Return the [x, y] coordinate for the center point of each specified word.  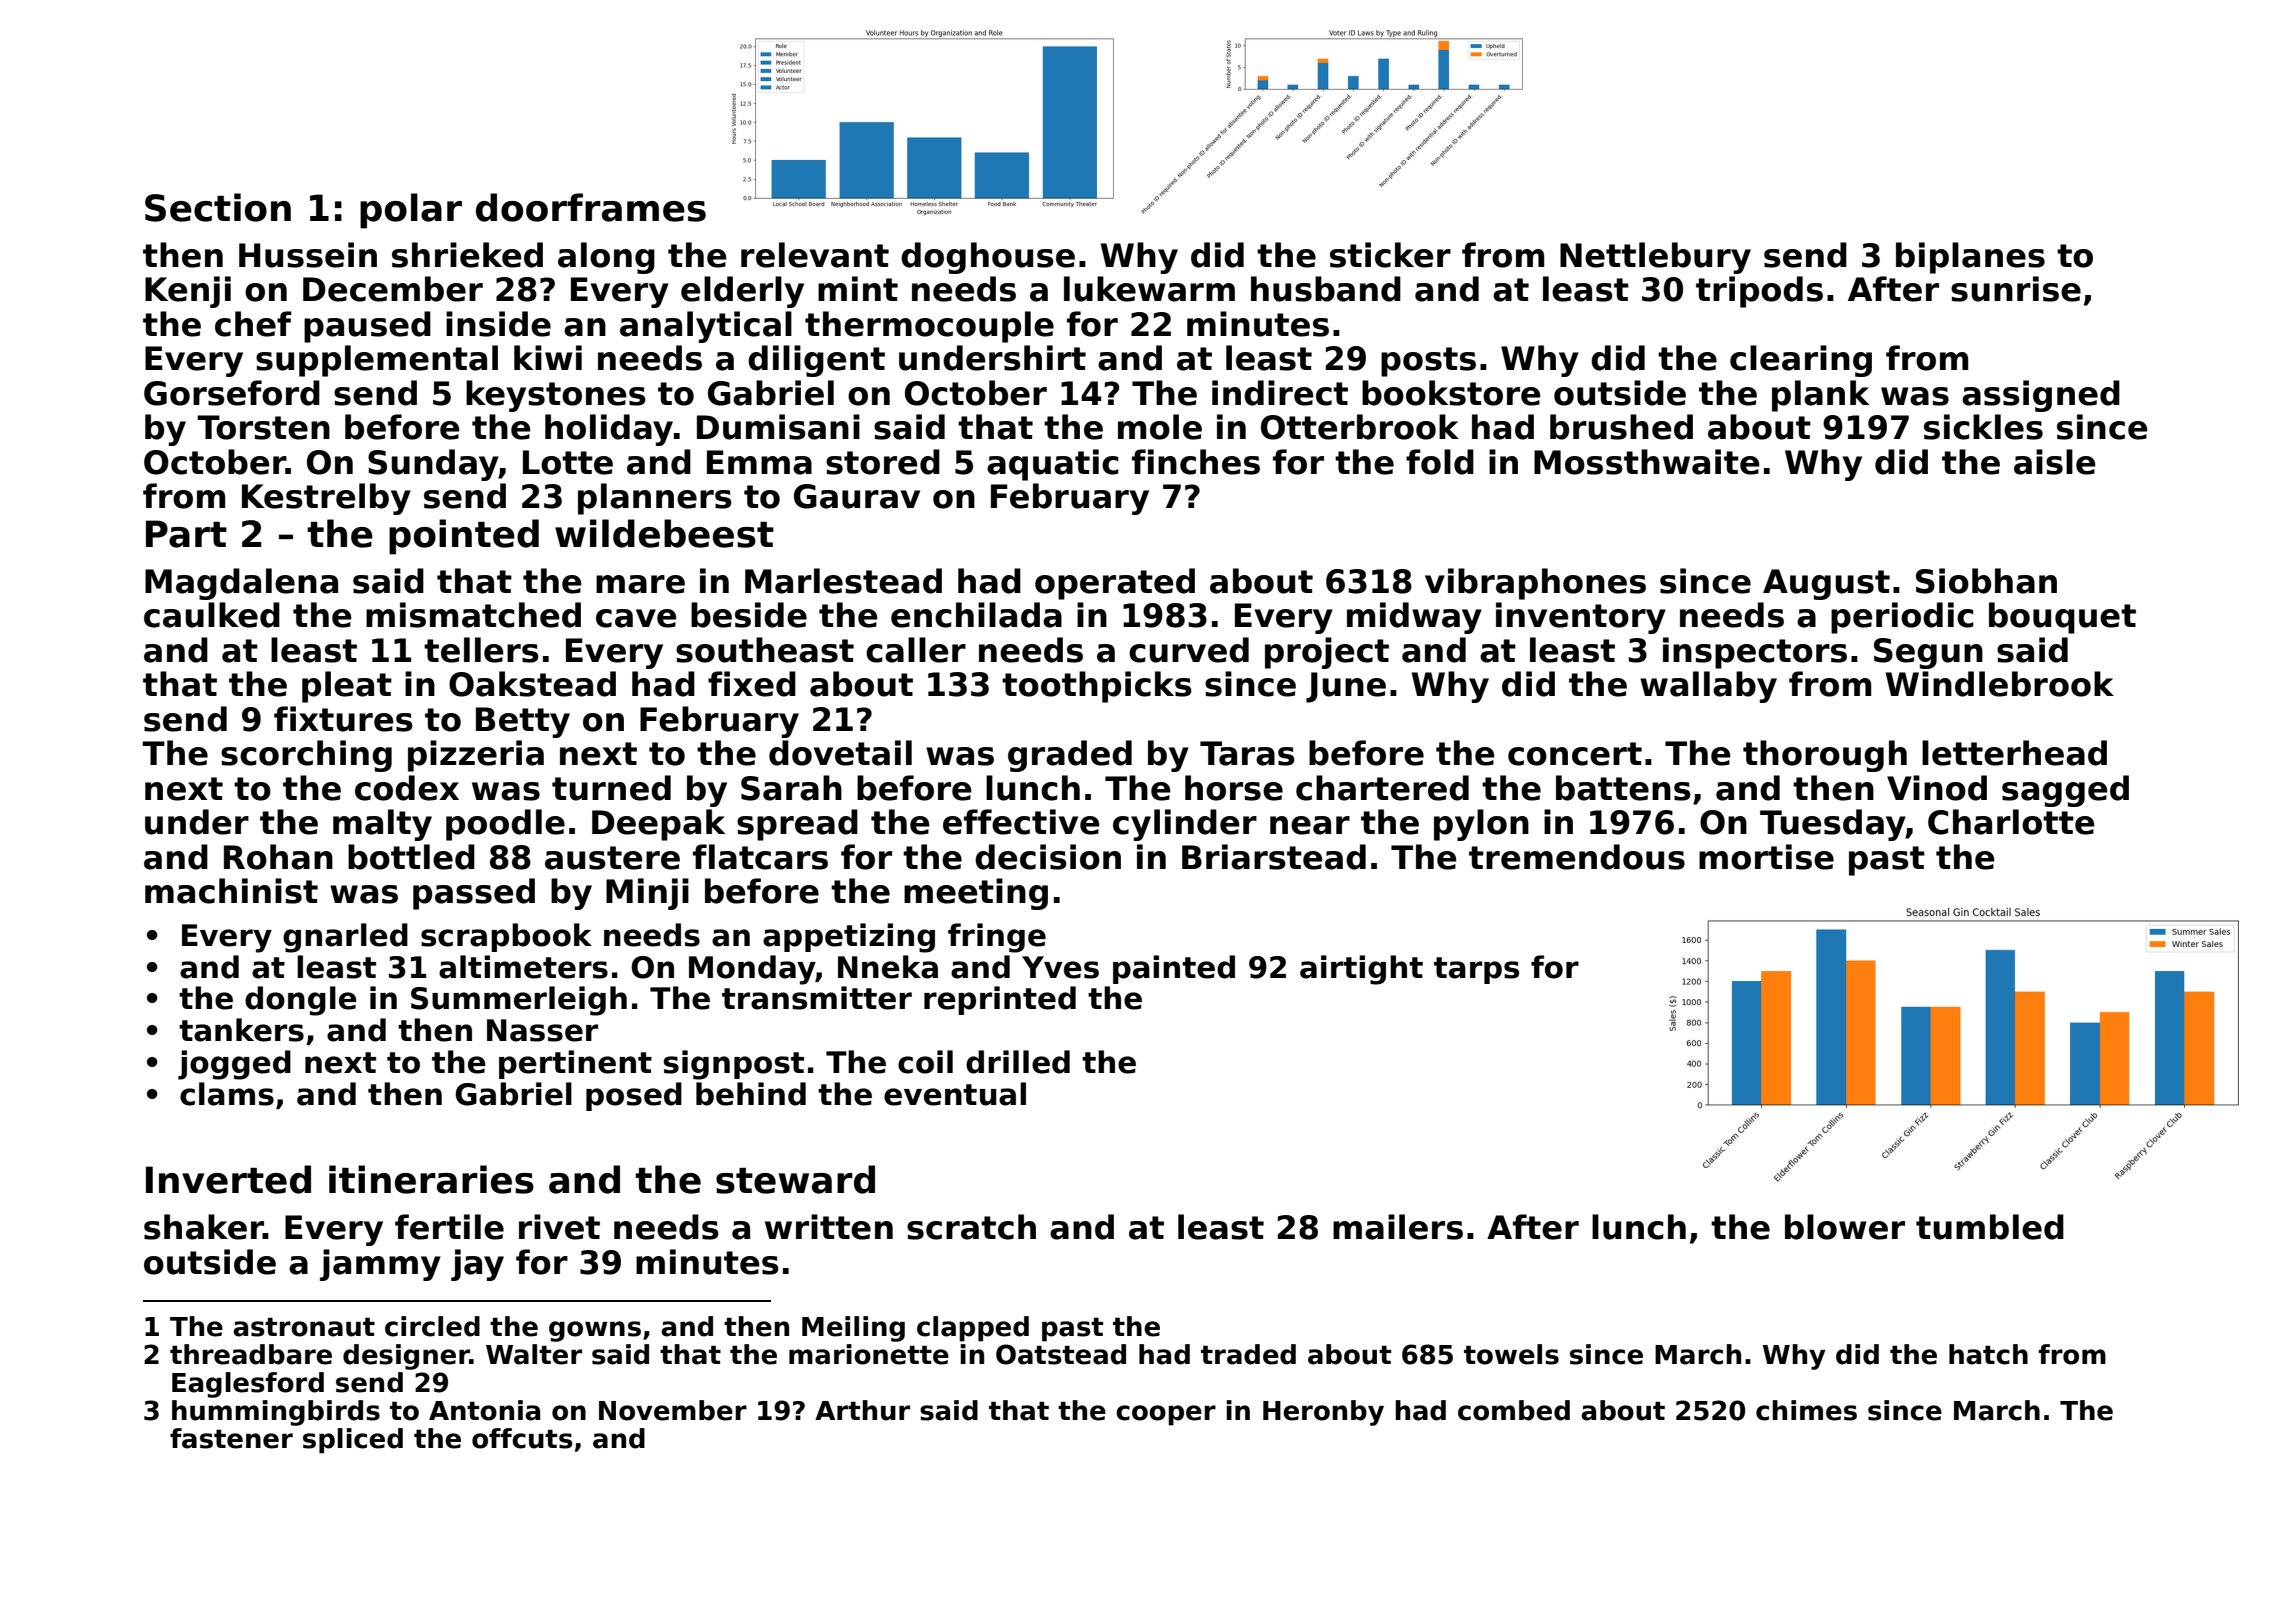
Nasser [542, 1030]
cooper [1166, 1415]
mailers [1398, 1227]
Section [218, 207]
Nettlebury [1655, 258]
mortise [1766, 857]
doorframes [591, 207]
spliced [353, 1441]
